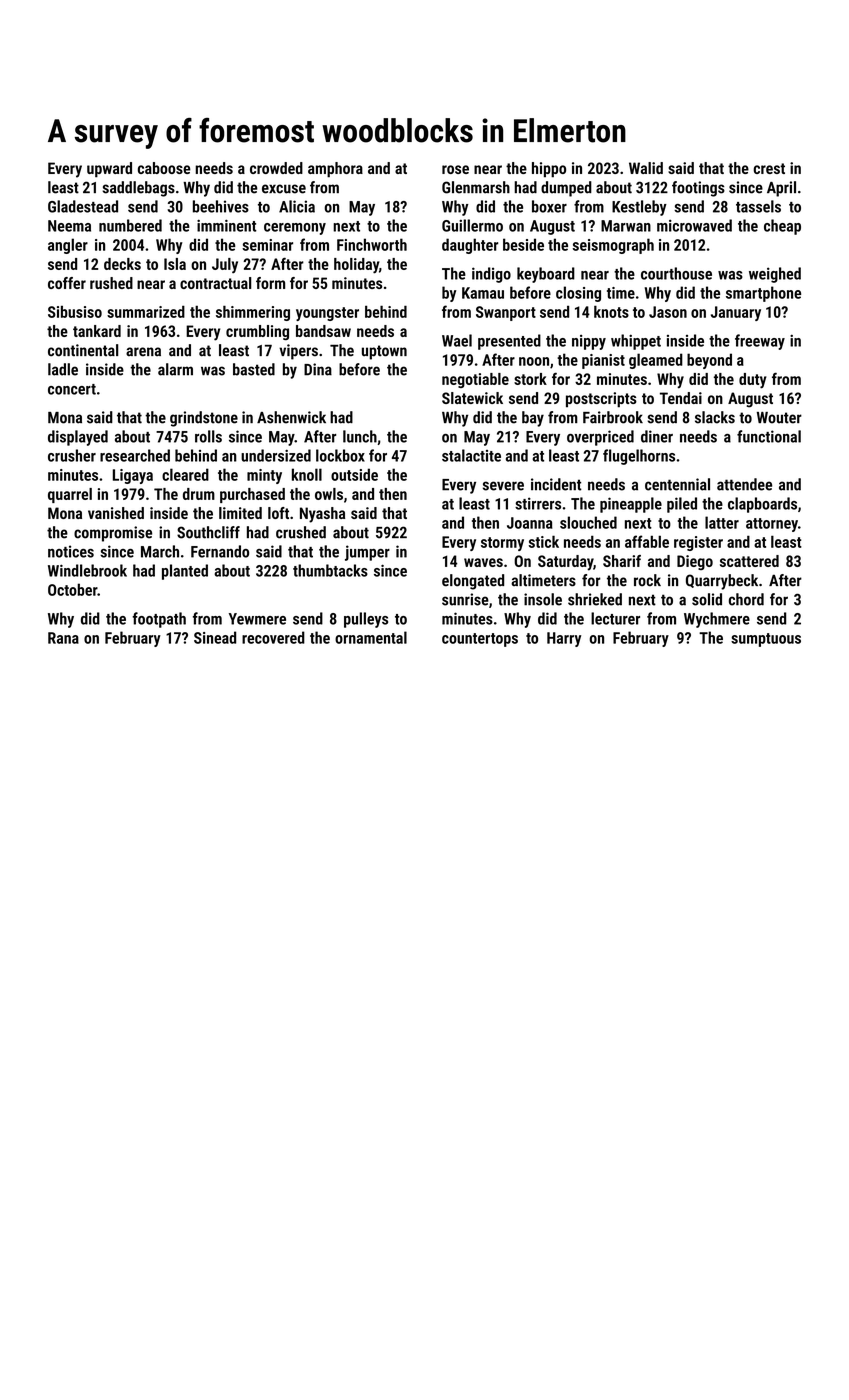  What do you see at coordinates (276, 168) in the screenshot?
I see `crowded` at bounding box center [276, 168].
